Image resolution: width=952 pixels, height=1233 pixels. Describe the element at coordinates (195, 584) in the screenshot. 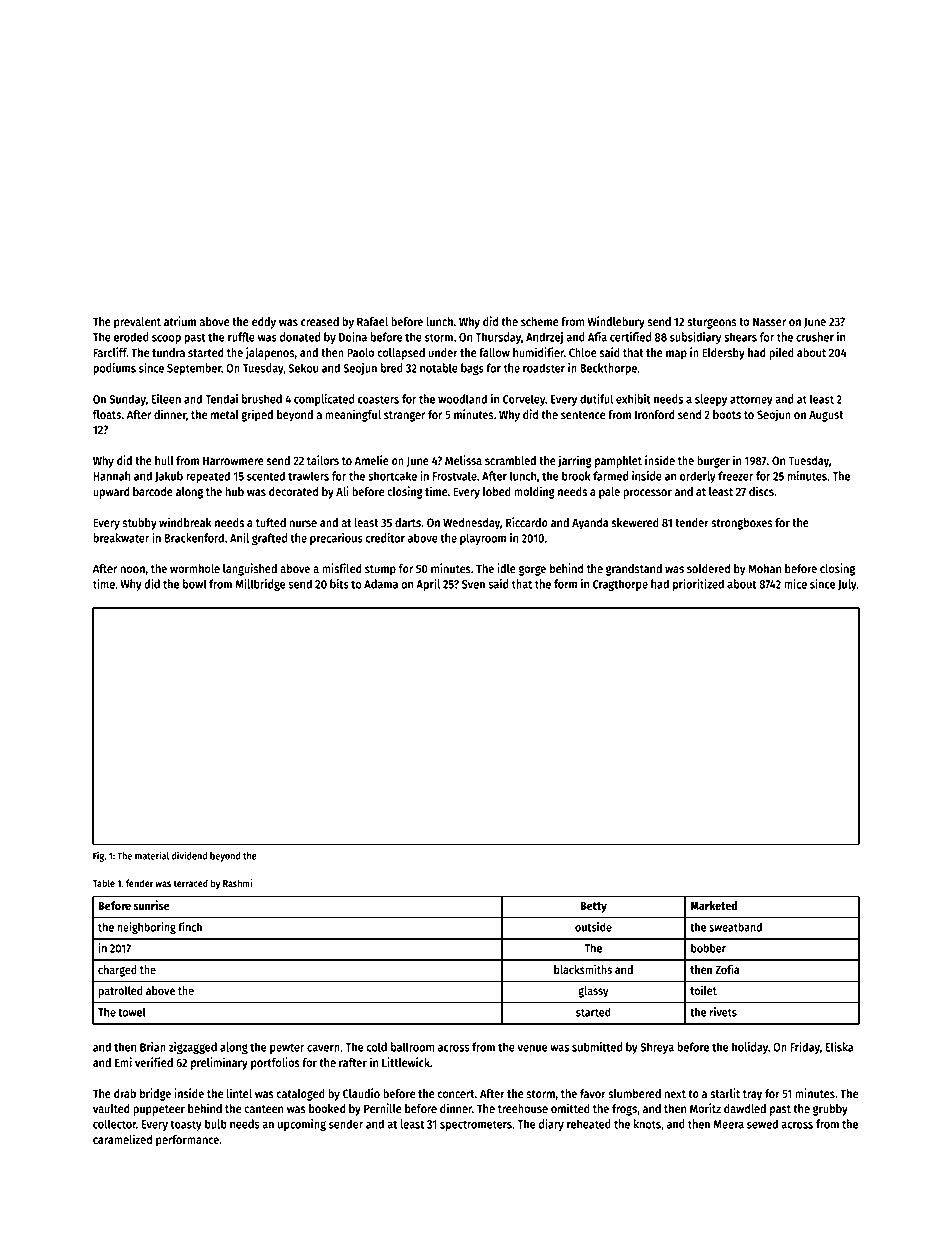

I see `bowl` at that location.
